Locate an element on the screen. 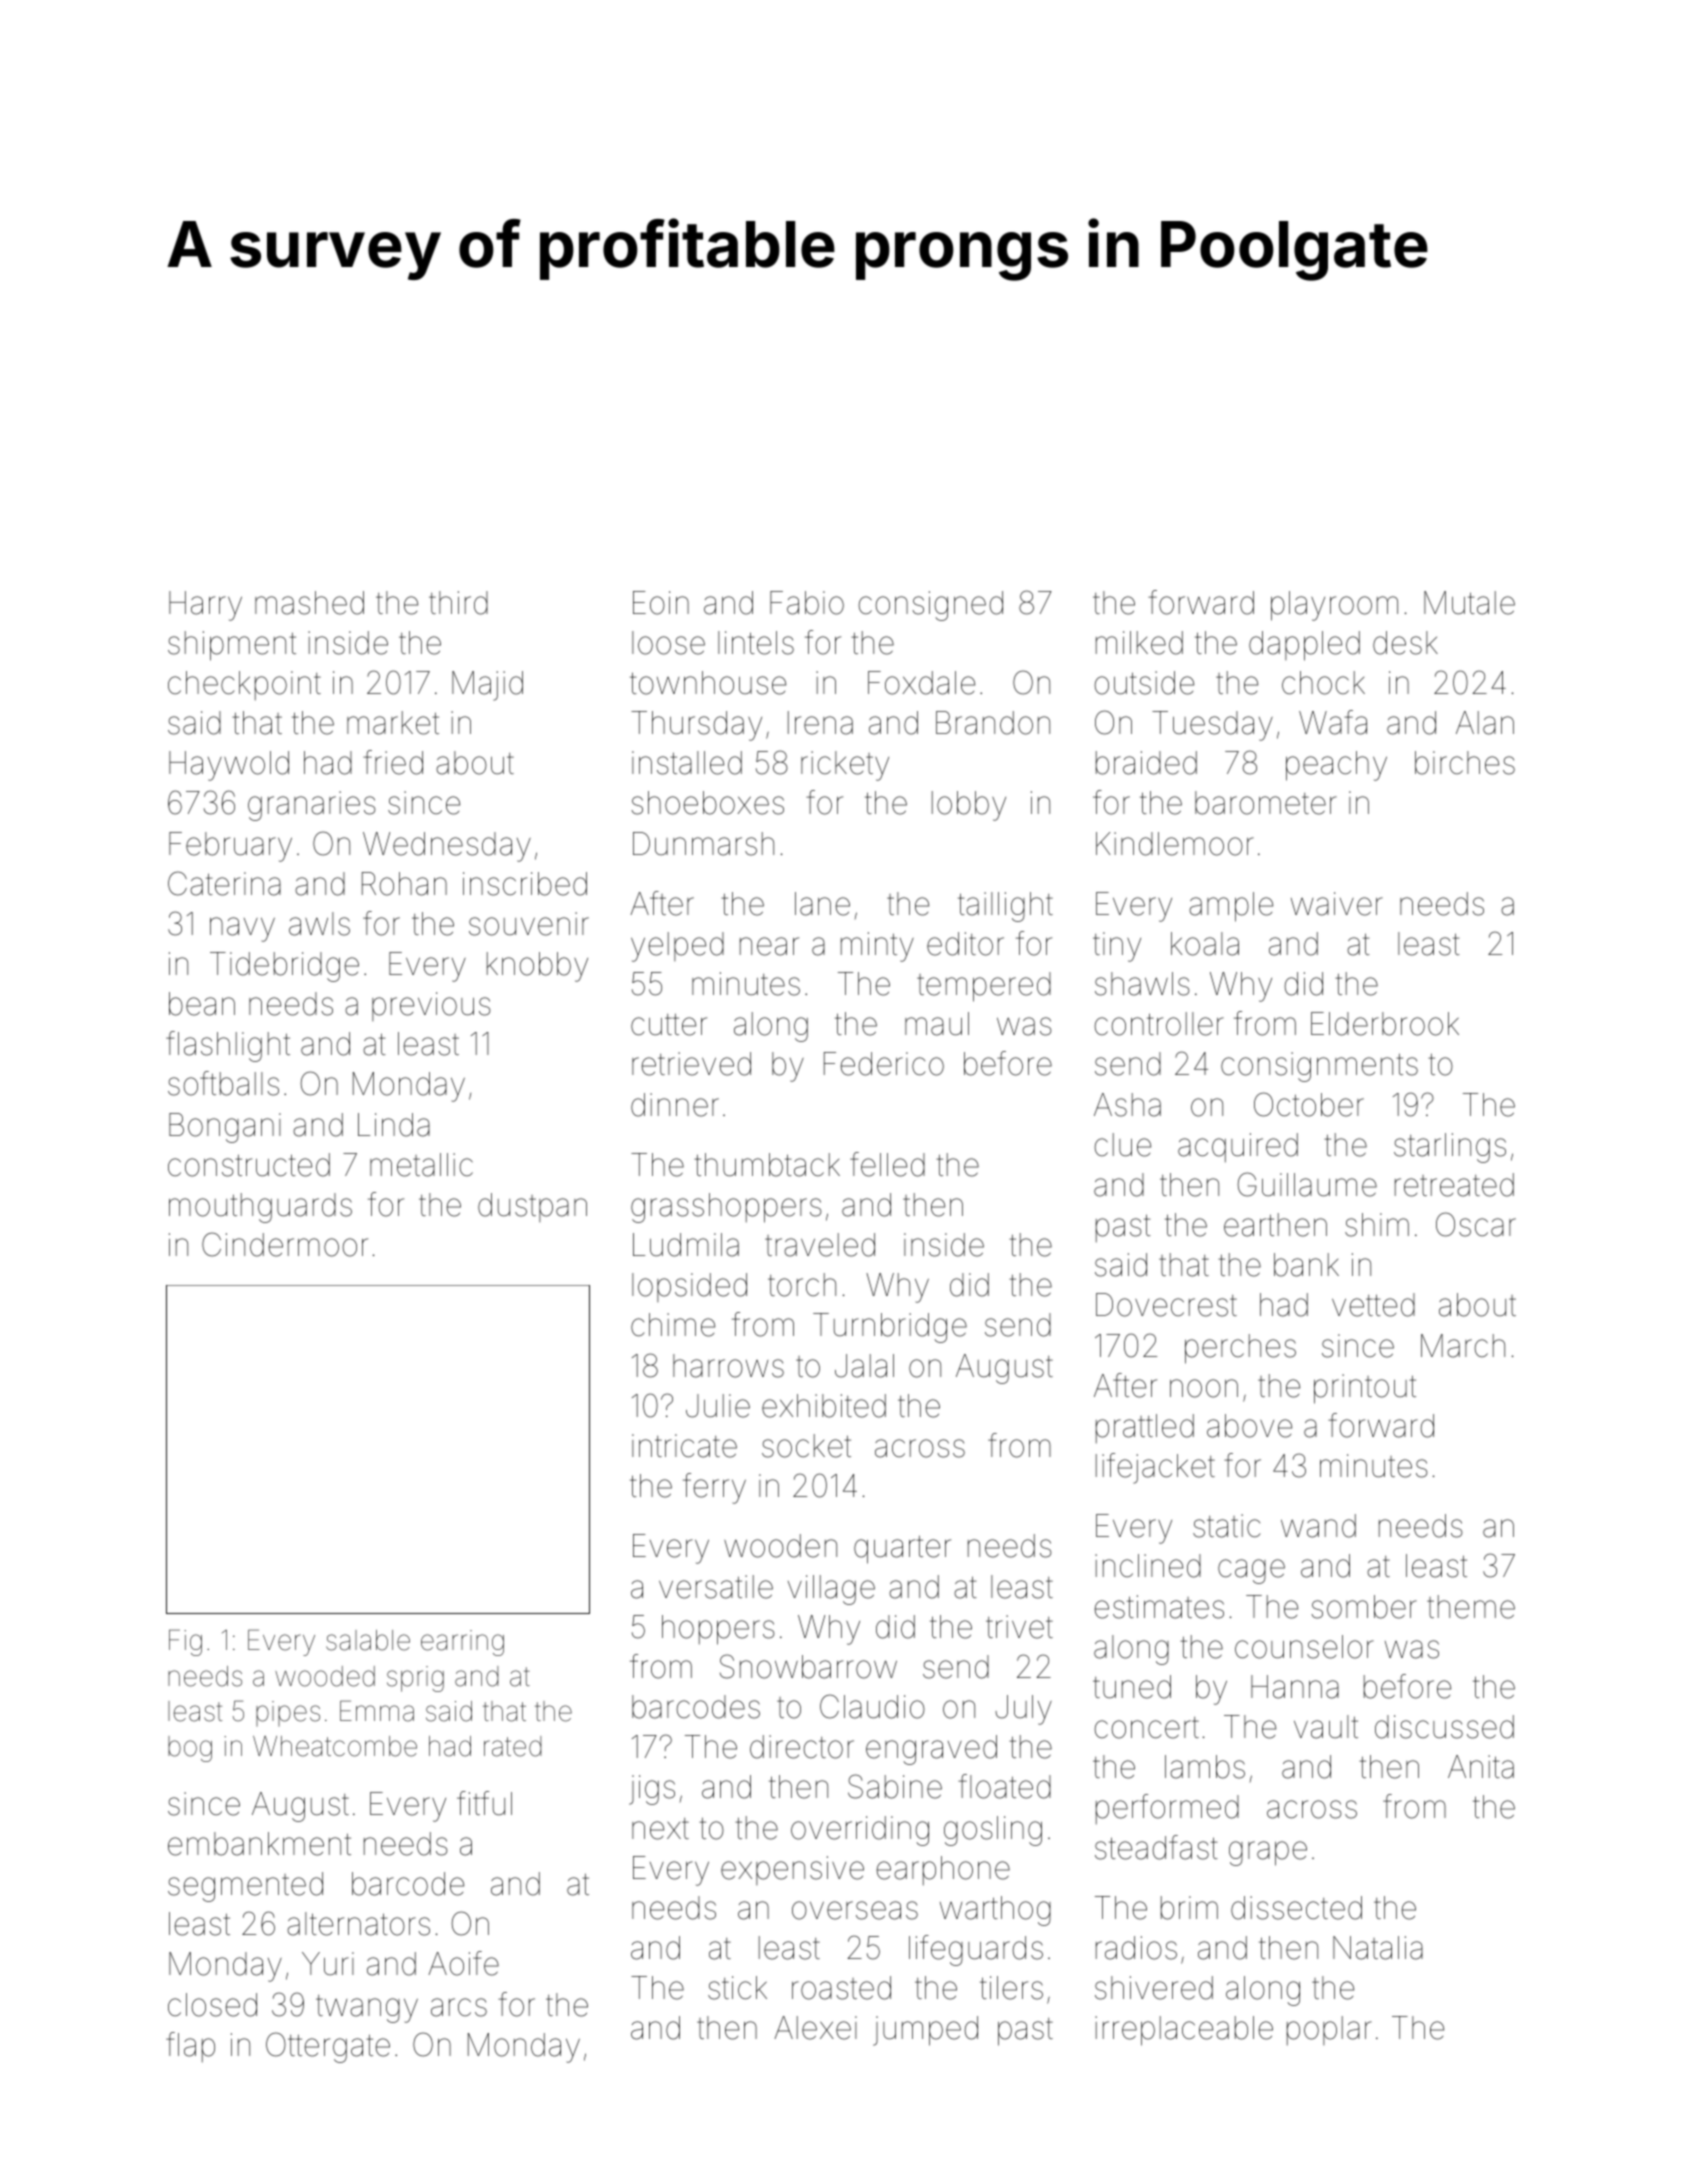 This screenshot has width=1683, height=2178. Fabio is located at coordinates (807, 603).
